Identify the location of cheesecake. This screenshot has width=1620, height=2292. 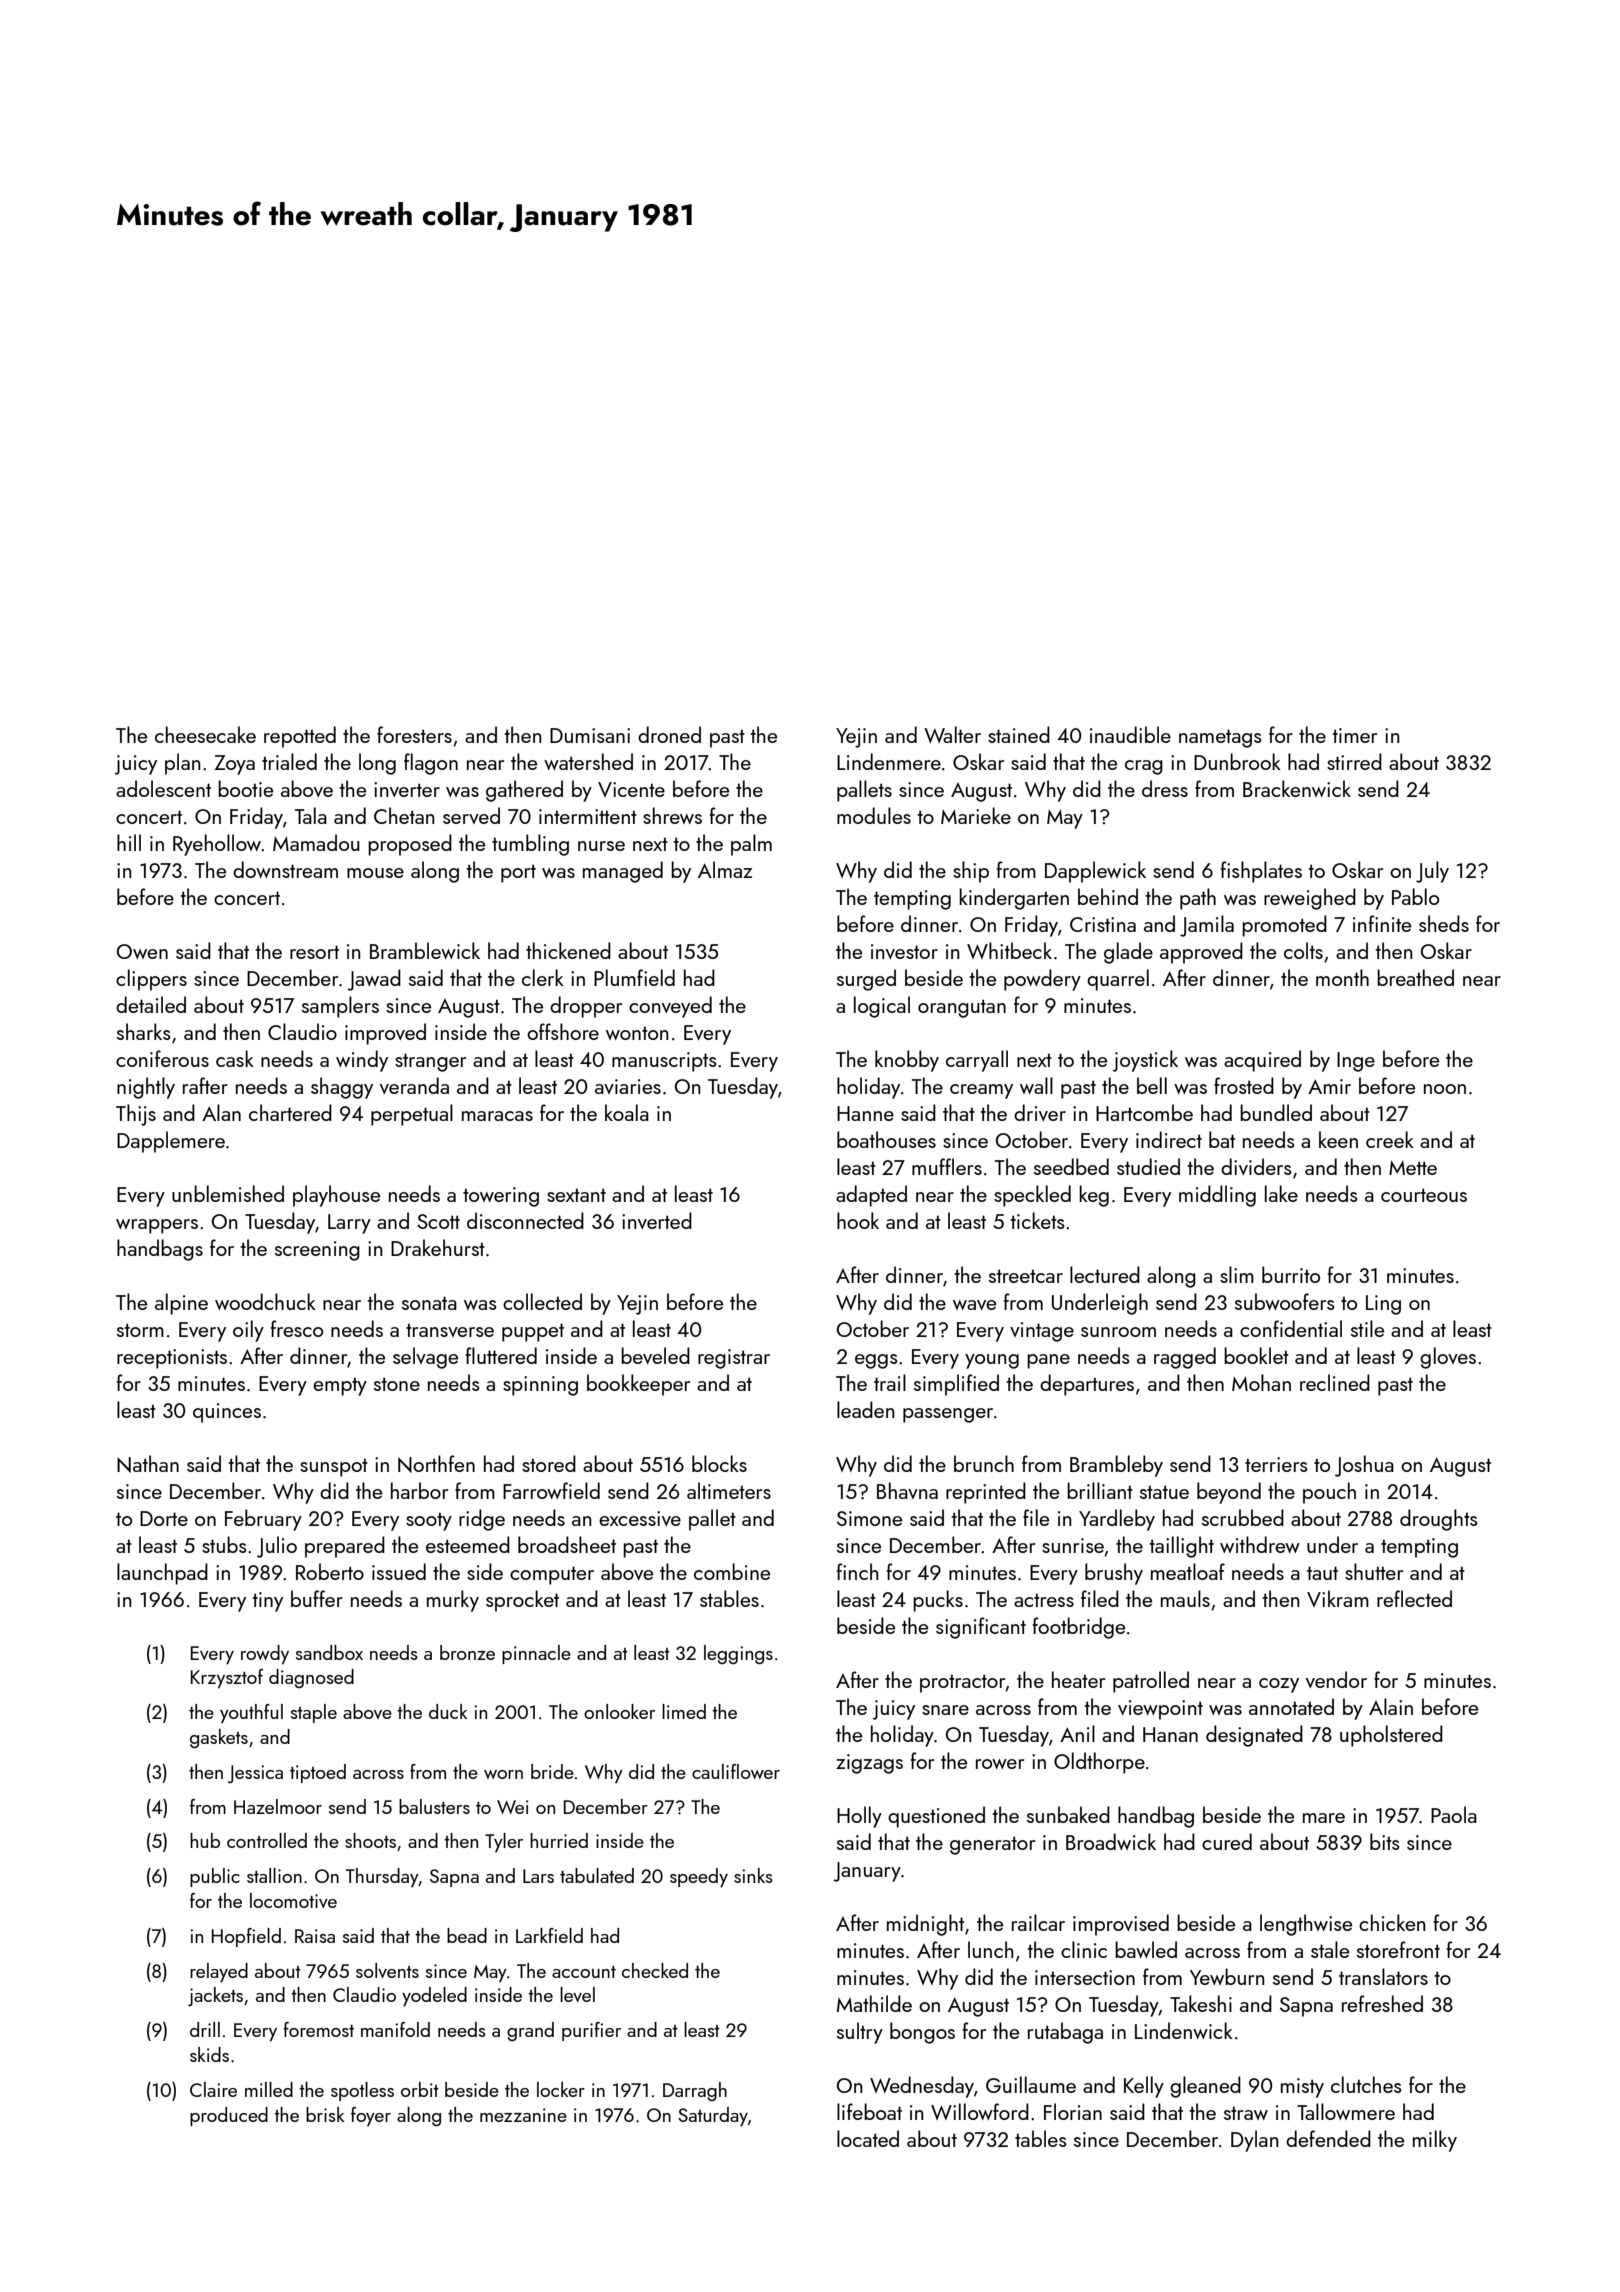
(205, 734).
